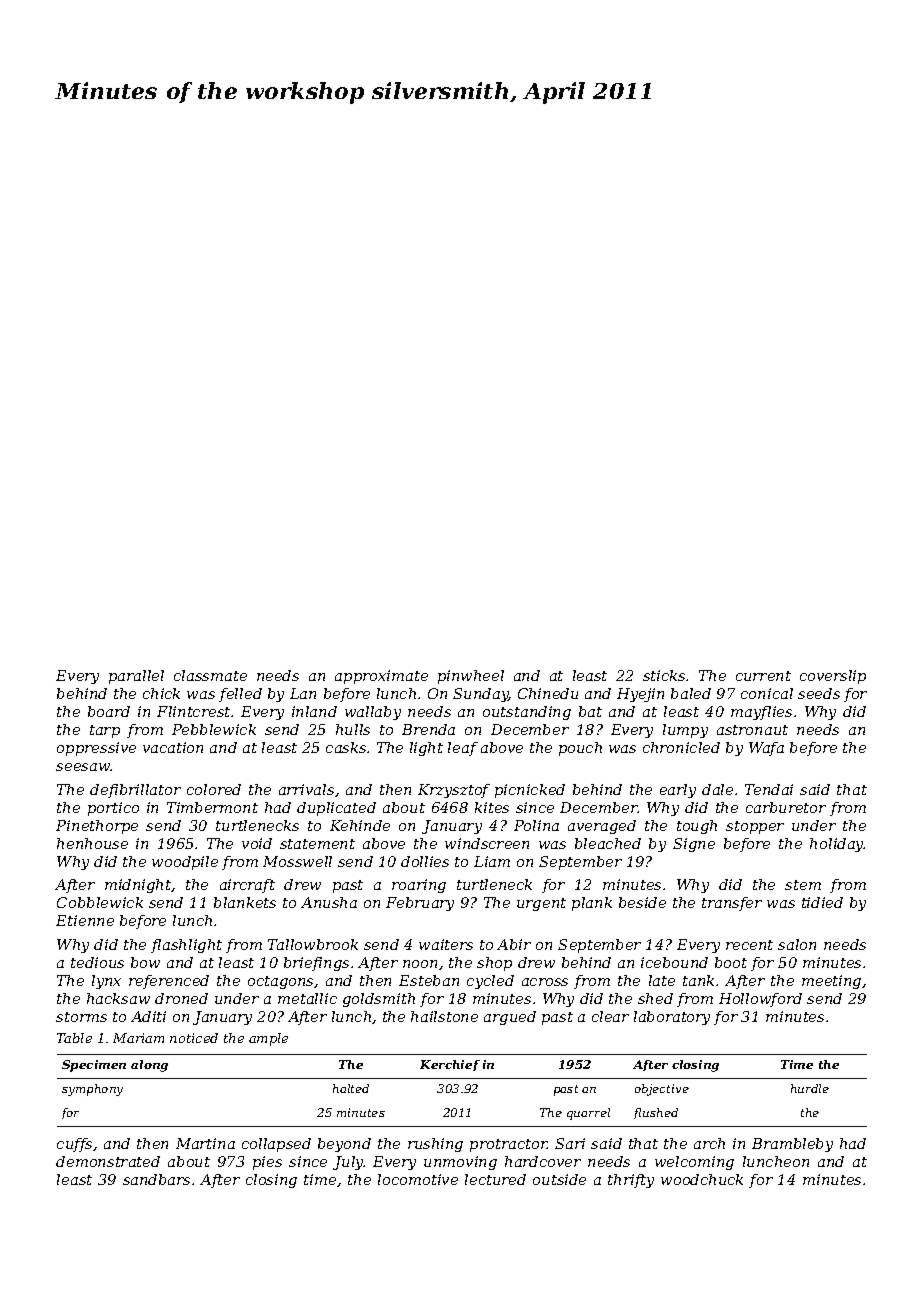 This screenshot has width=924, height=1308. Describe the element at coordinates (664, 675) in the screenshot. I see `sticks` at that location.
